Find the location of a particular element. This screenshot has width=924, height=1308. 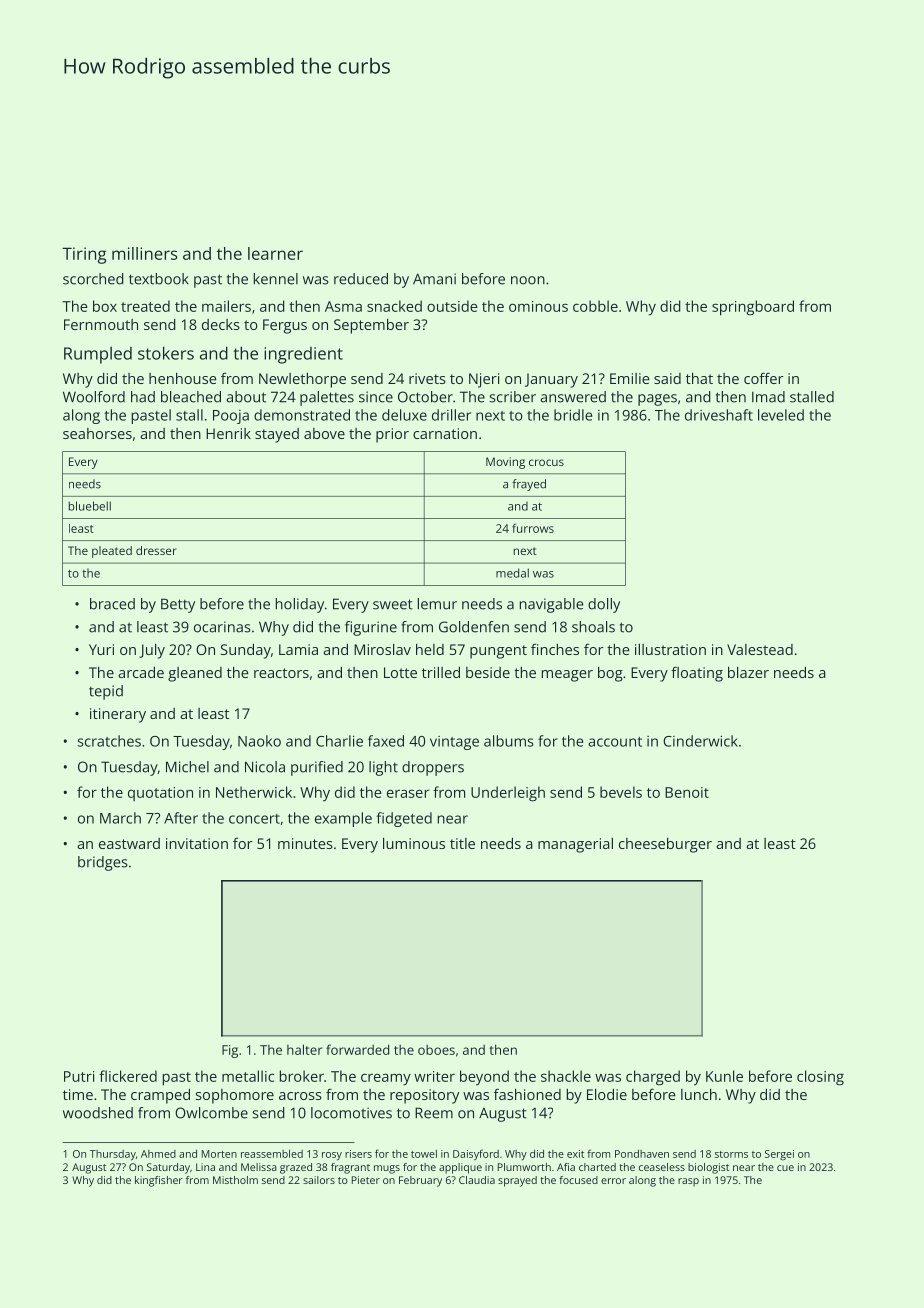

faxed is located at coordinates (386, 741).
